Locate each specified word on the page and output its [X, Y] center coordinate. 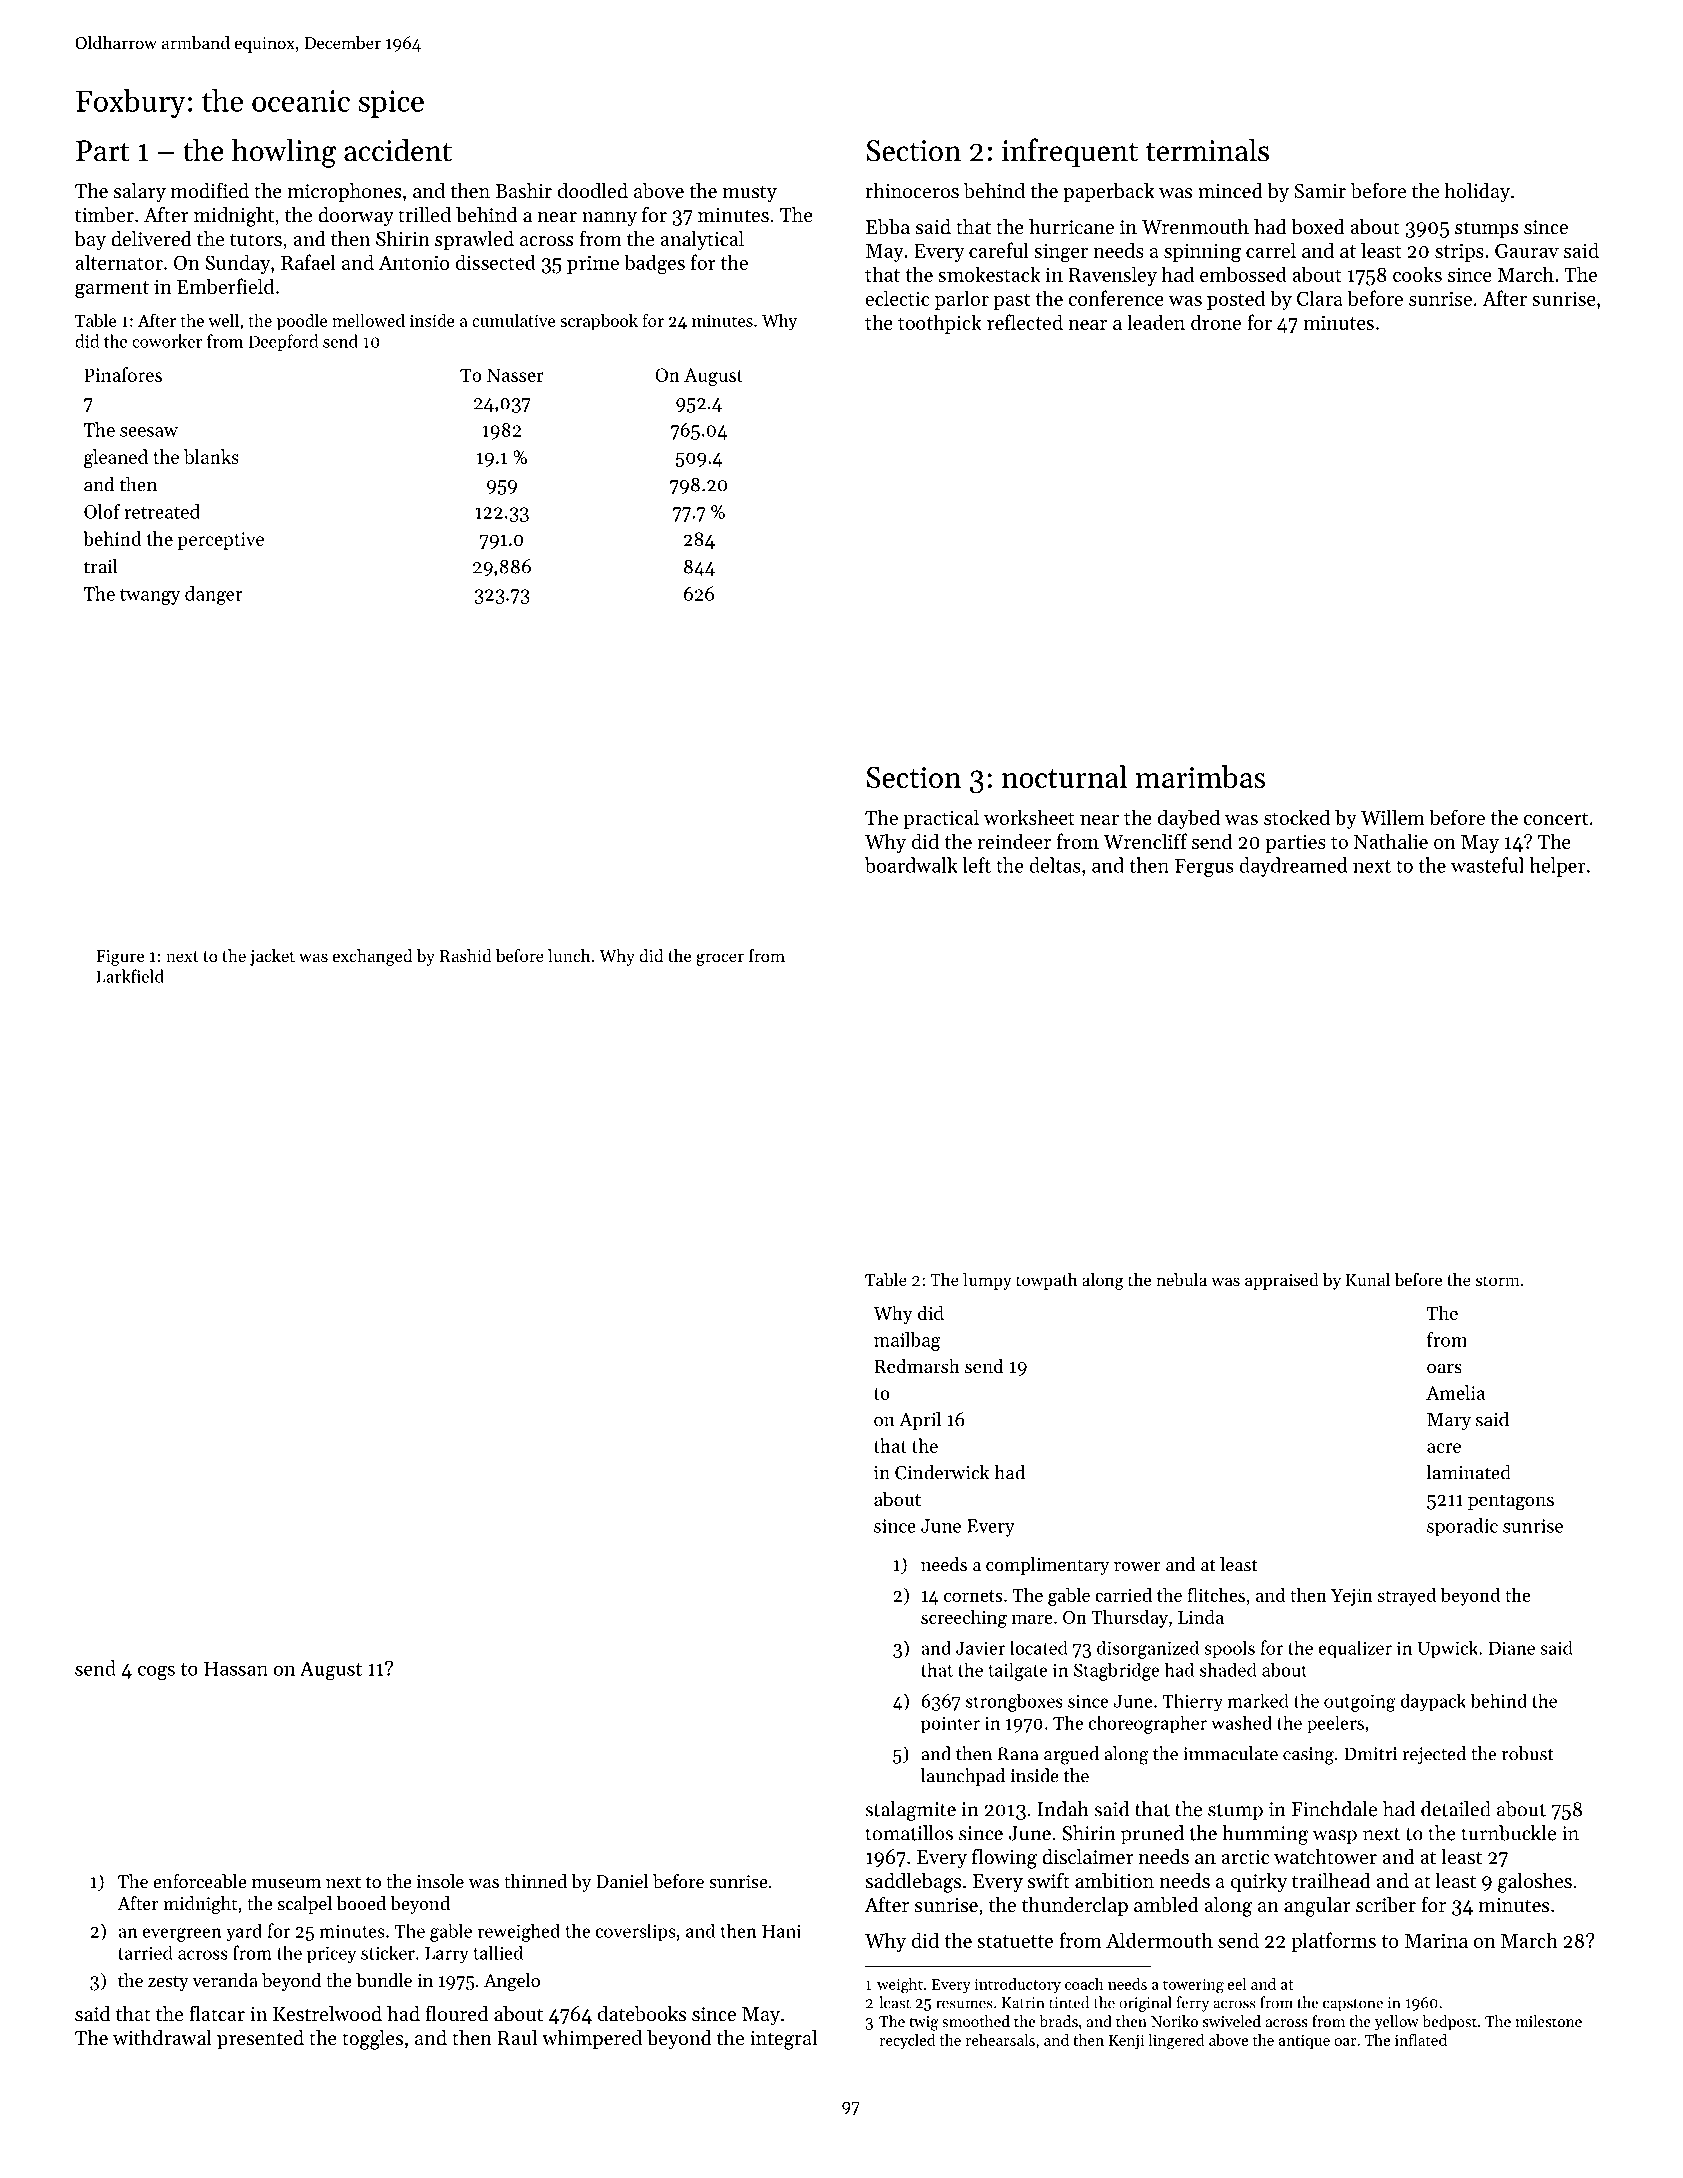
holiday [1477, 193]
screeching [964, 1619]
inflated [1421, 2040]
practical [941, 819]
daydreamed [1293, 867]
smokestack [989, 274]
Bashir [523, 190]
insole [440, 1881]
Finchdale [1334, 1809]
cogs [156, 1672]
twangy [150, 596]
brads [1058, 2021]
